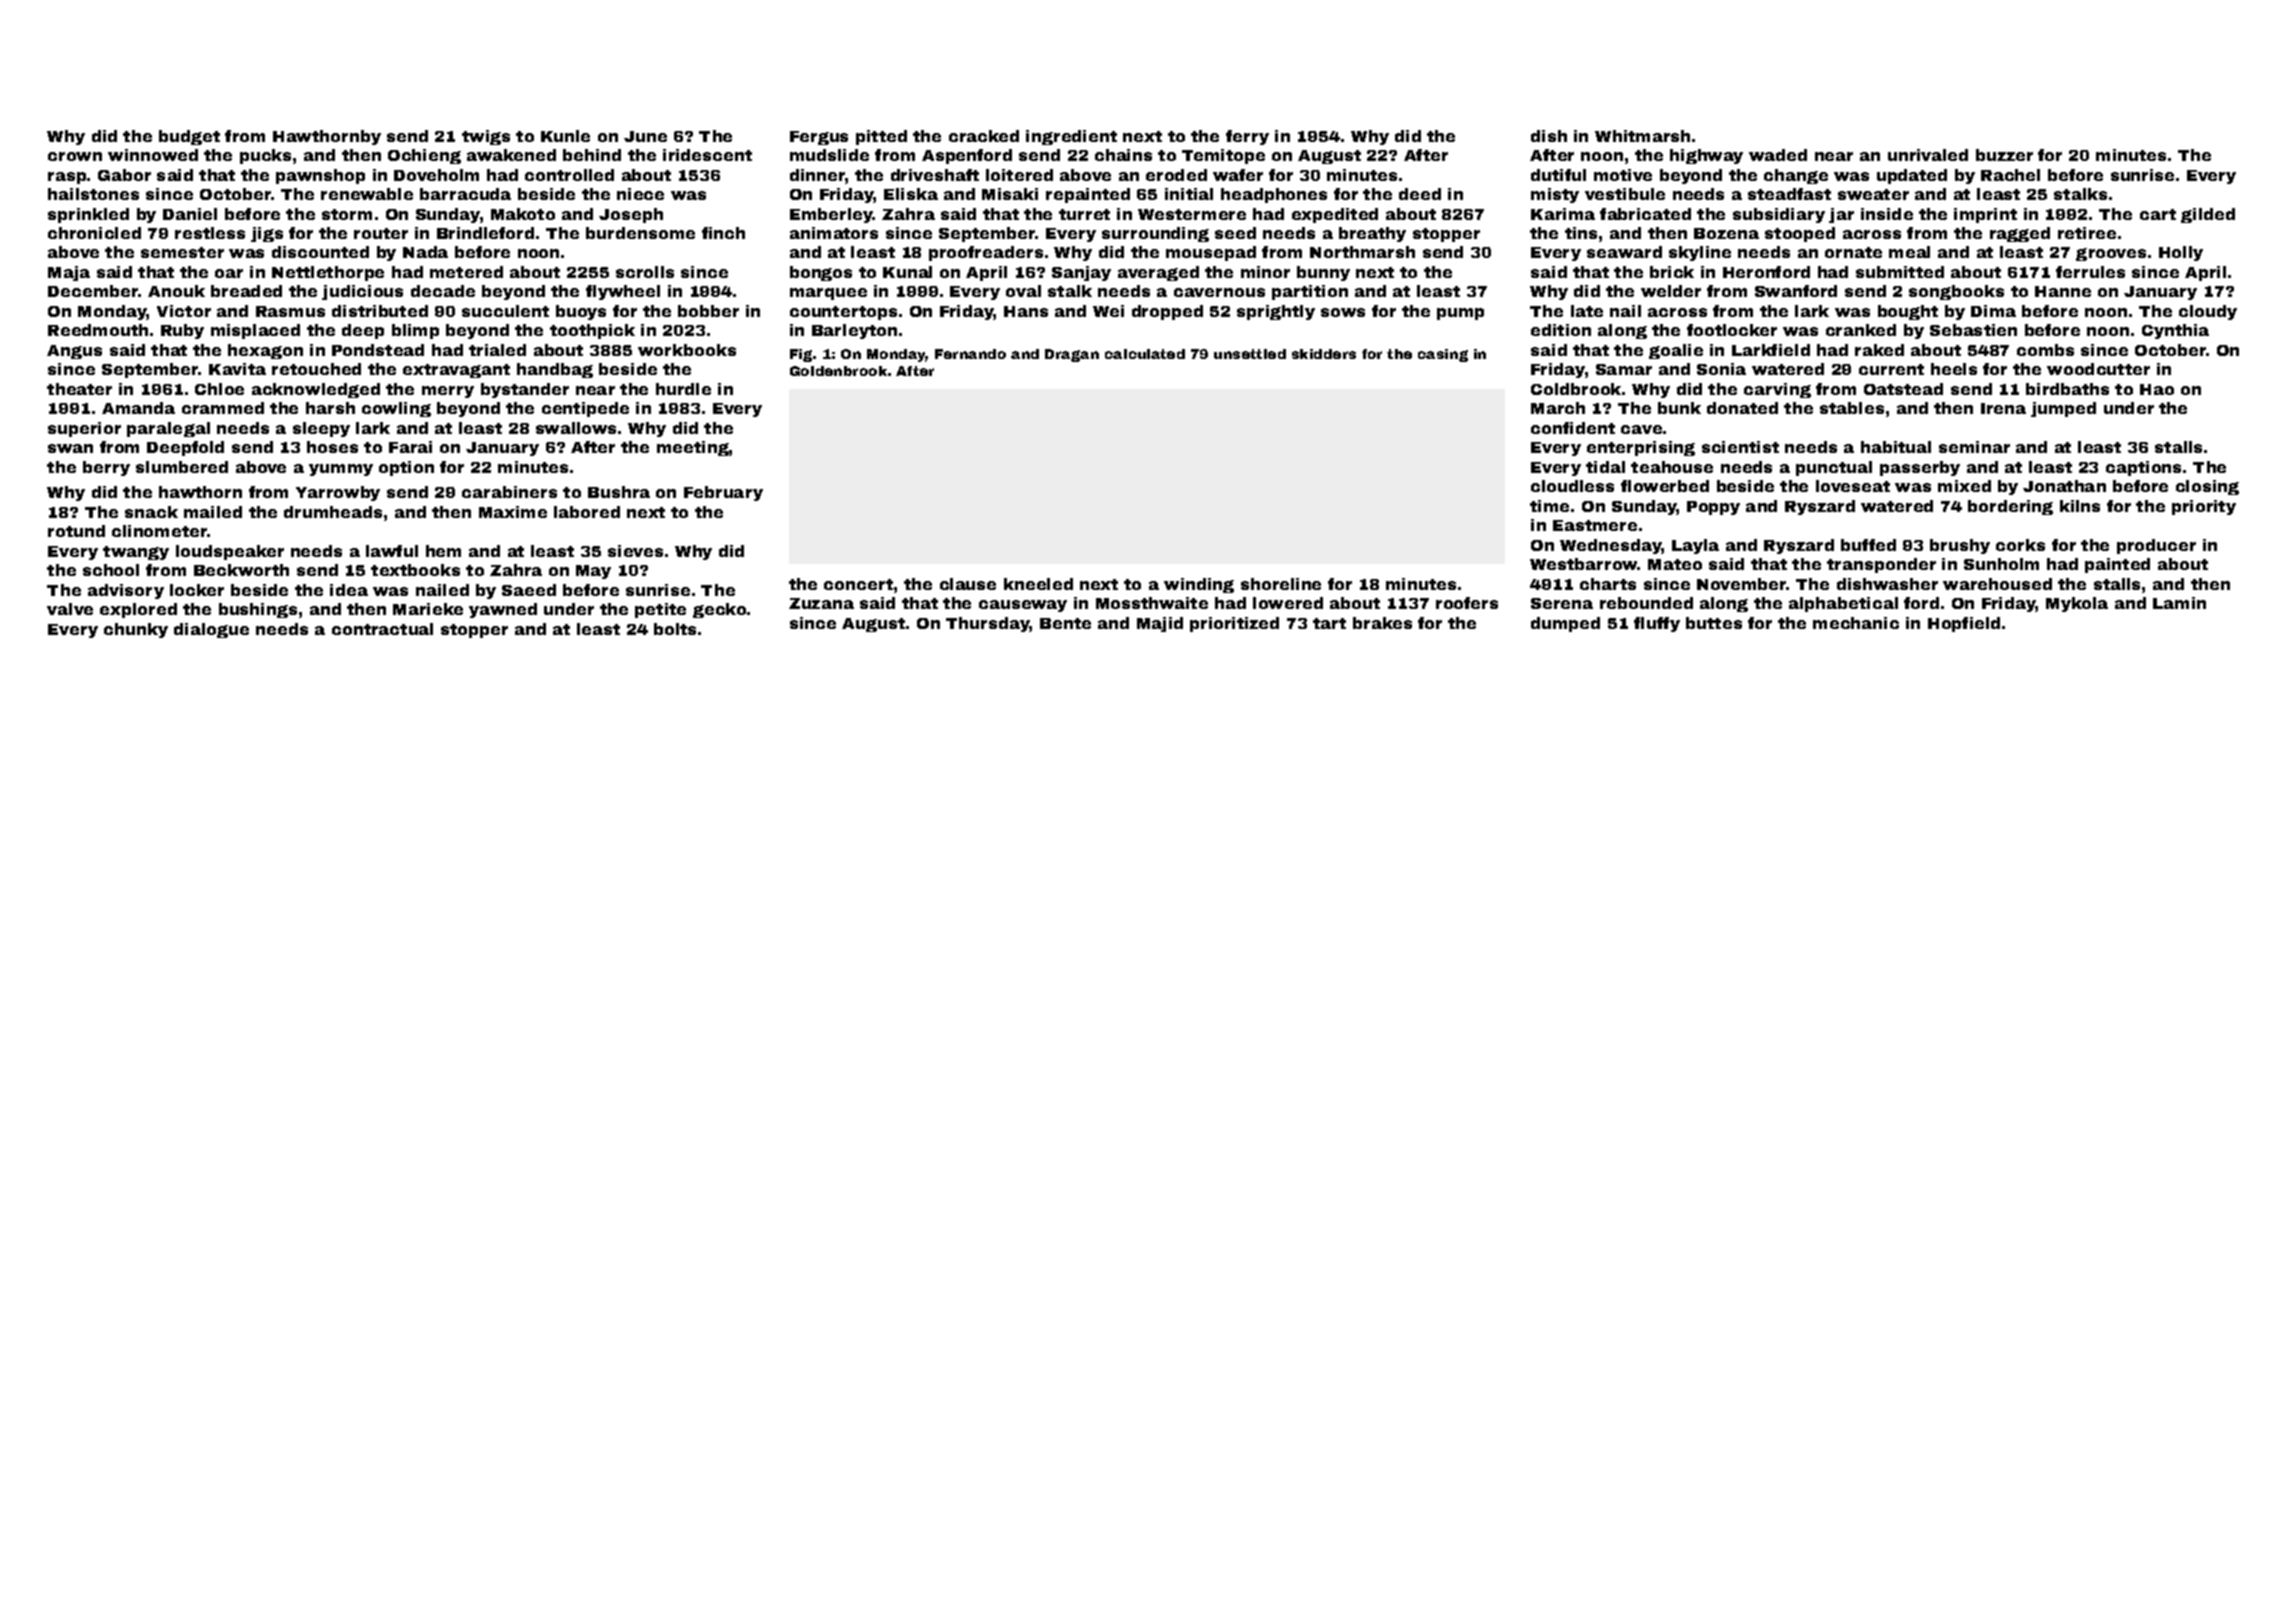  I want to click on tidal, so click(1605, 467).
